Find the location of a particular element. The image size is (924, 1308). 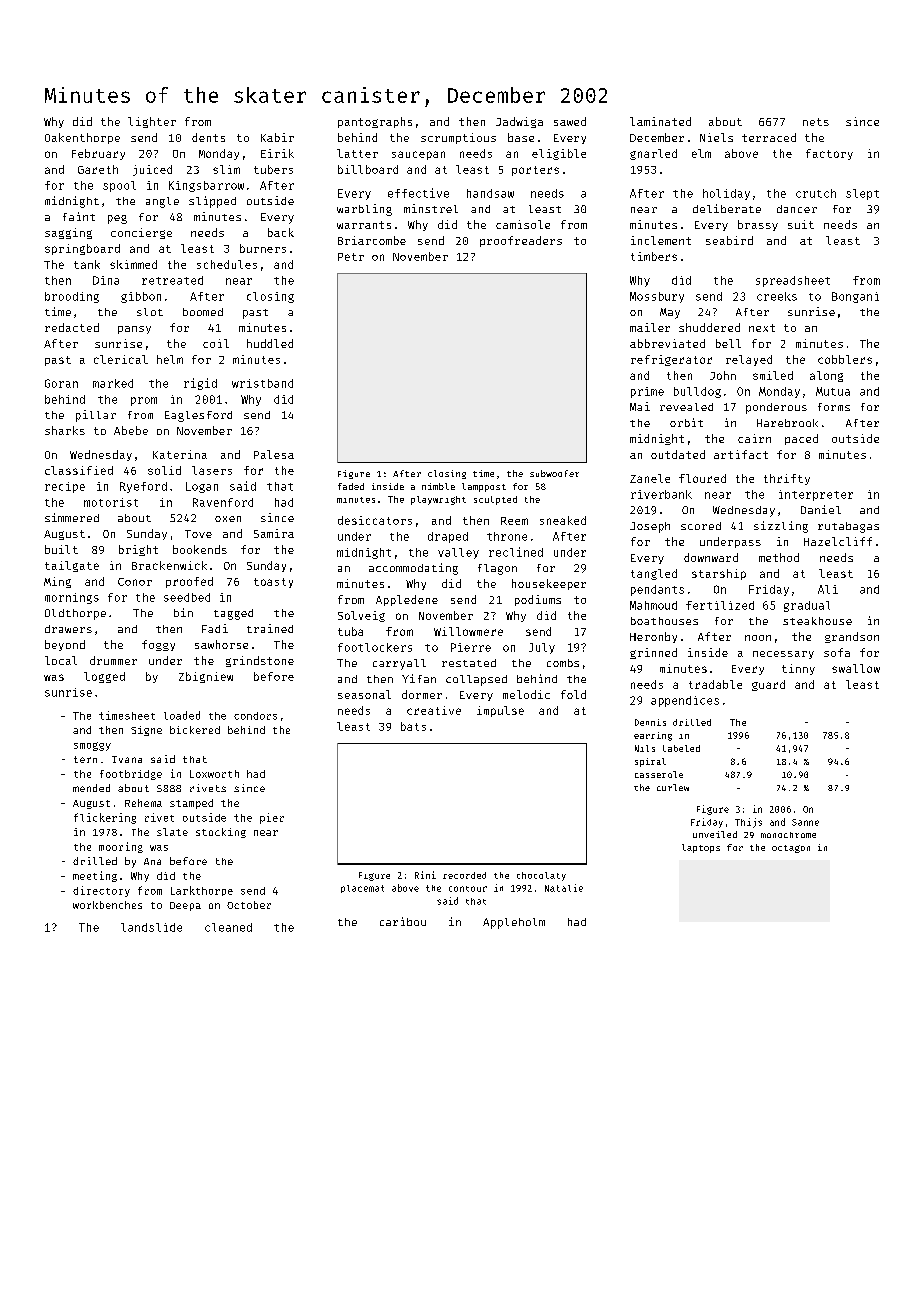

meeting is located at coordinates (95, 876).
